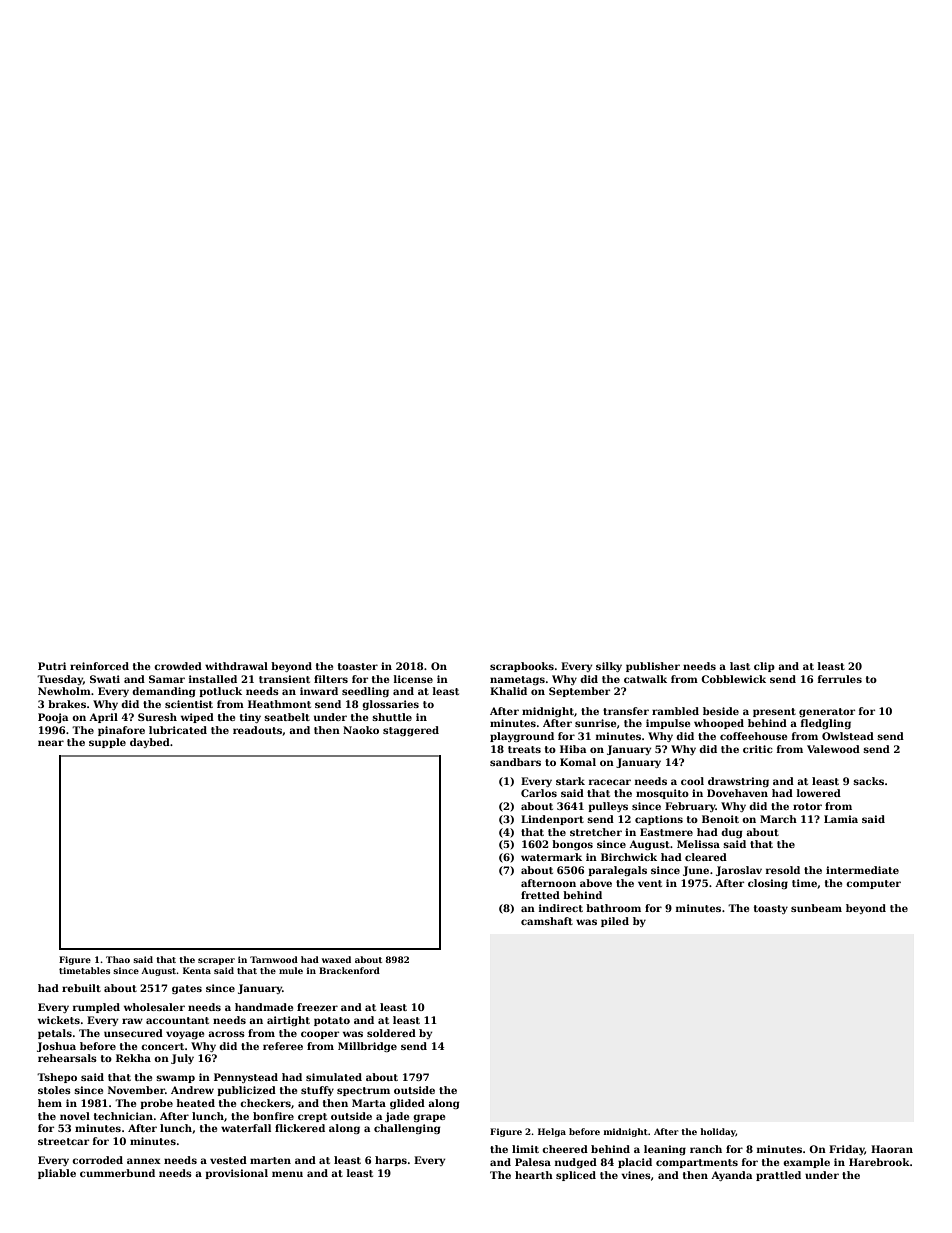  Describe the element at coordinates (63, 1141) in the screenshot. I see `streetcar` at that location.
